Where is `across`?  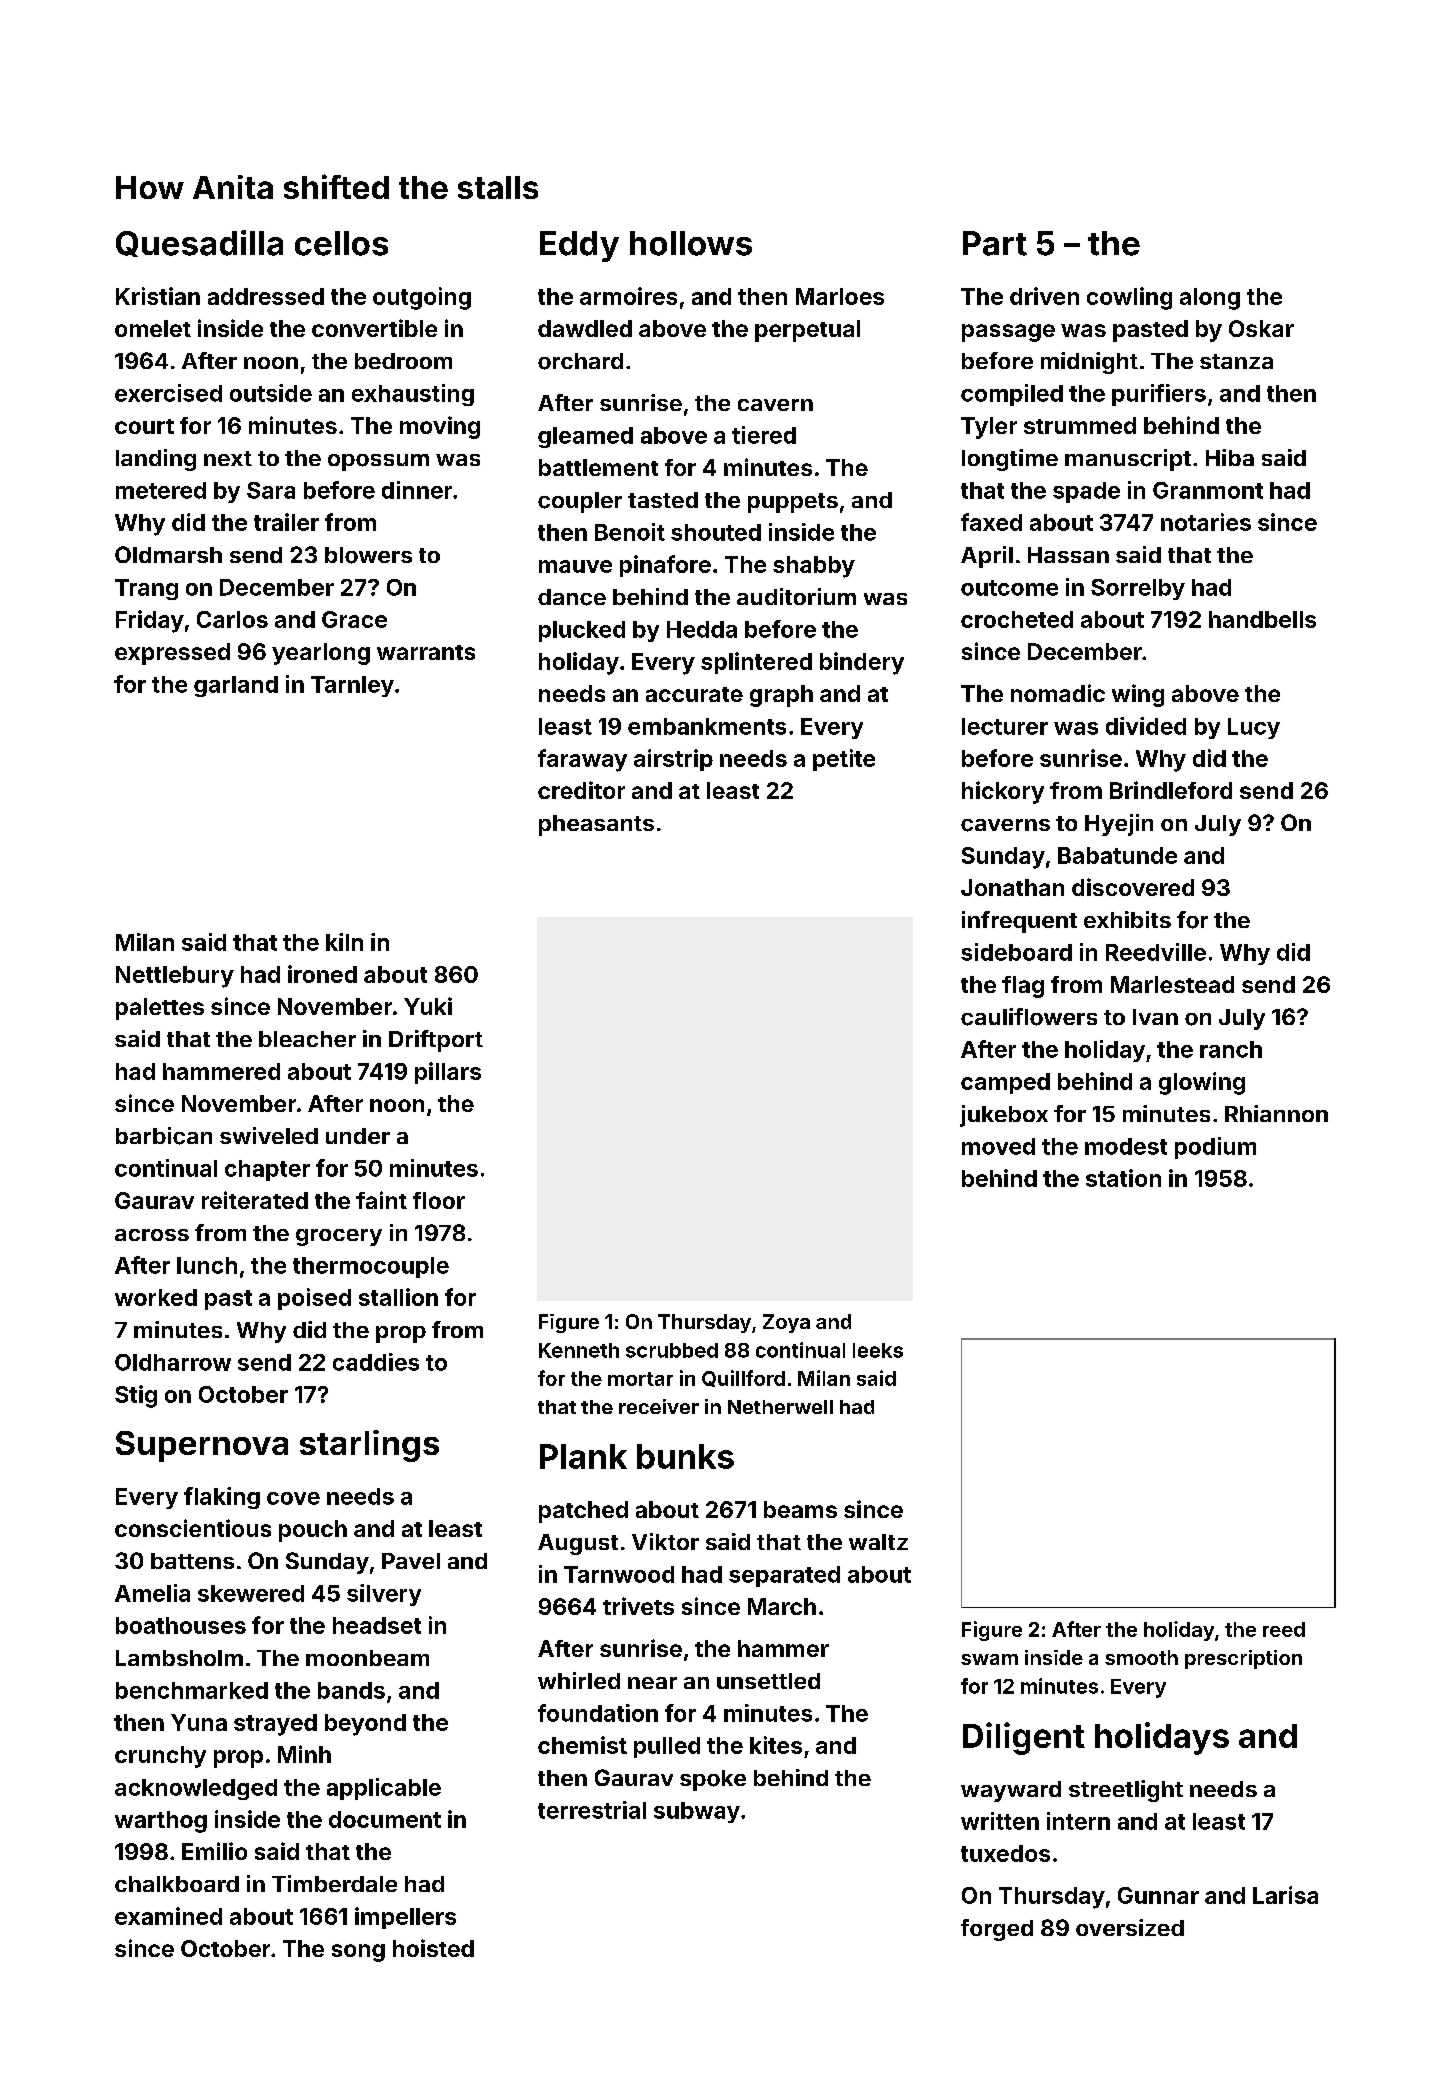 across is located at coordinates (152, 1235).
